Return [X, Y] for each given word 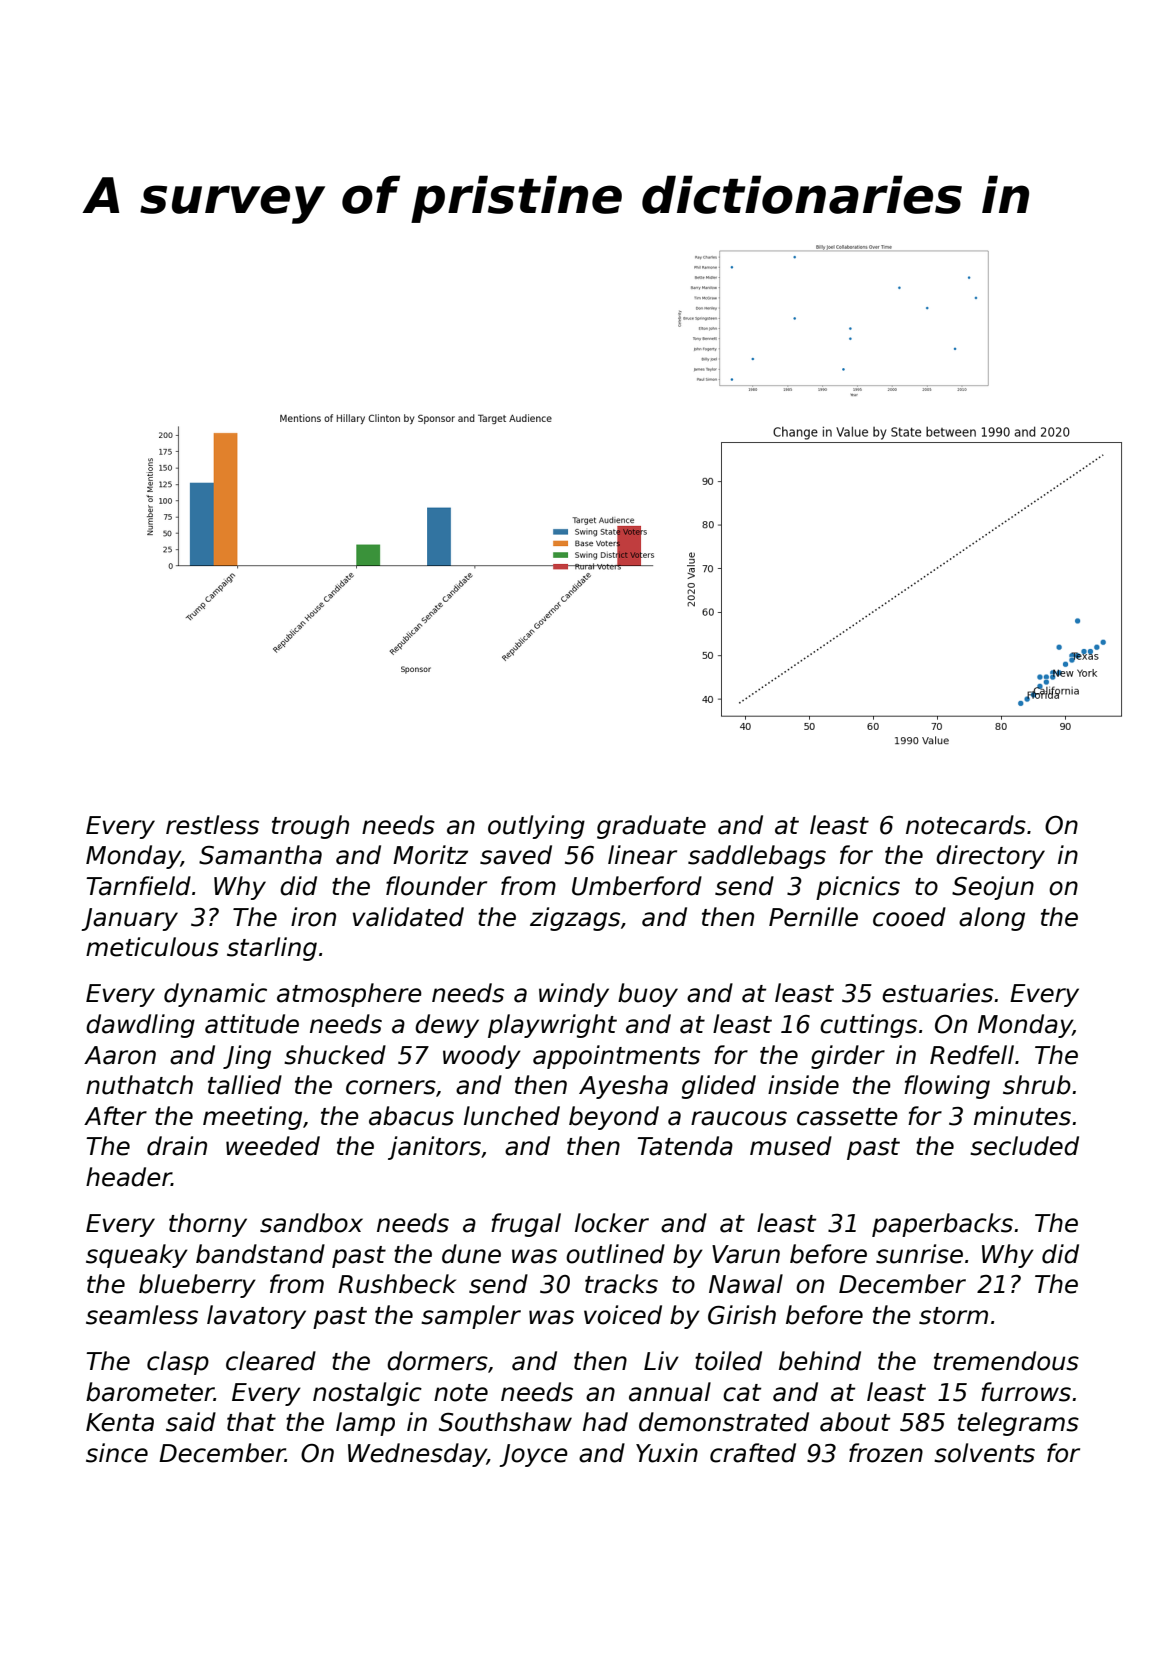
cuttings [868, 1026]
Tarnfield [138, 886]
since [117, 1453]
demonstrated [724, 1422]
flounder [436, 886]
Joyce [533, 1455]
